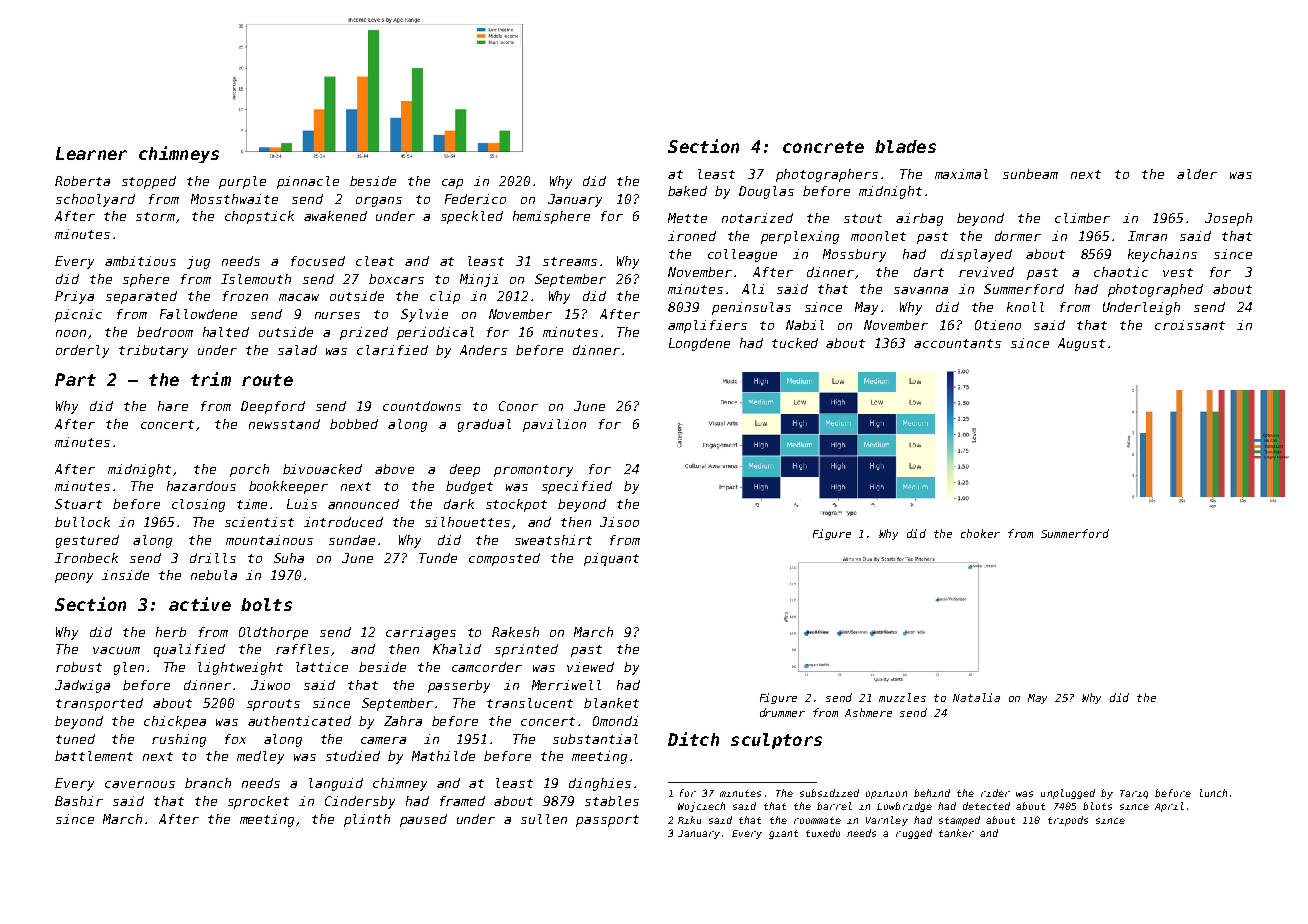  I want to click on choker, so click(980, 533).
